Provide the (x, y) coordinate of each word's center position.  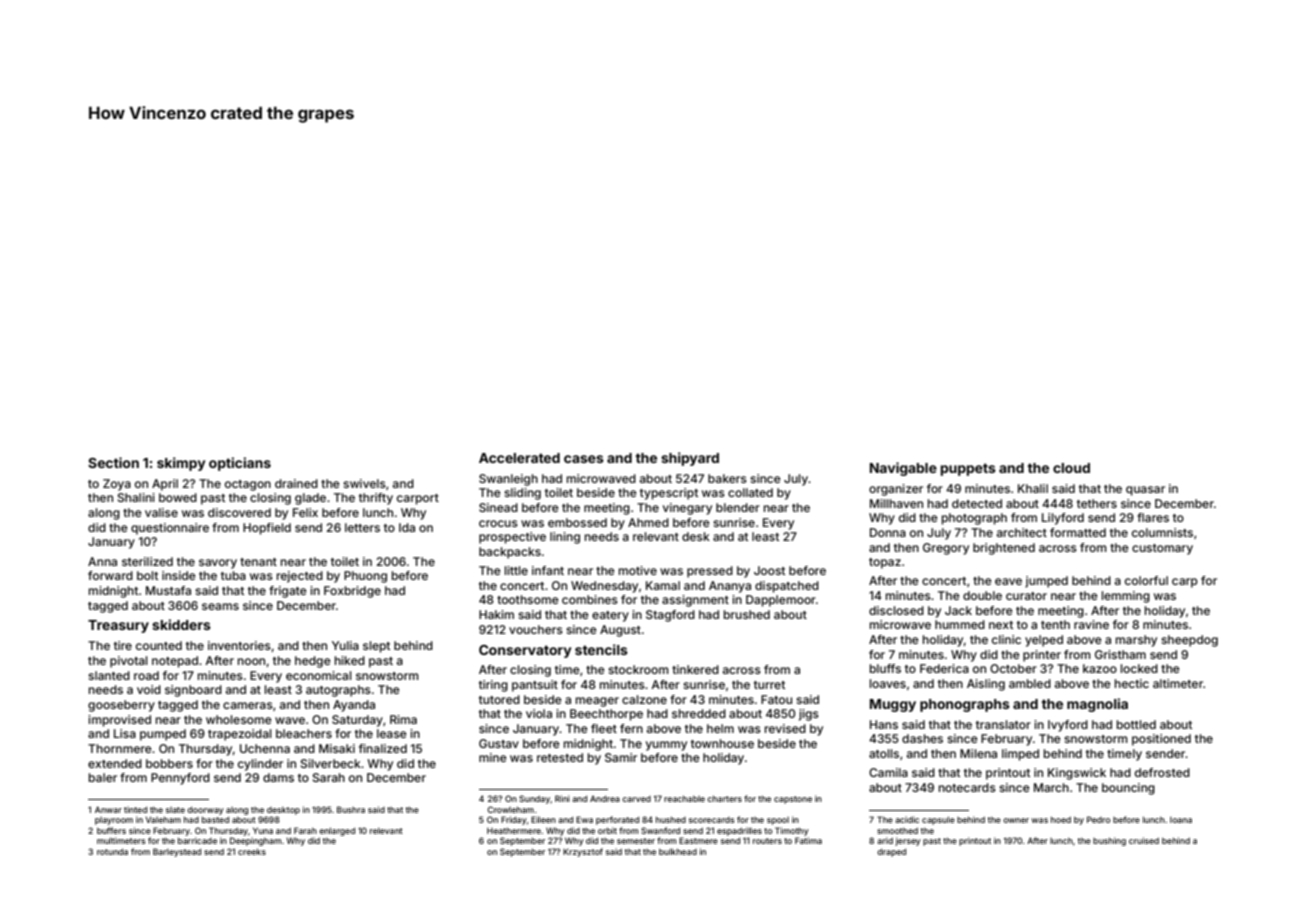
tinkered (695, 669)
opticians (240, 464)
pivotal (129, 662)
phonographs (965, 705)
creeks (252, 852)
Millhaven (896, 503)
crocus (498, 523)
